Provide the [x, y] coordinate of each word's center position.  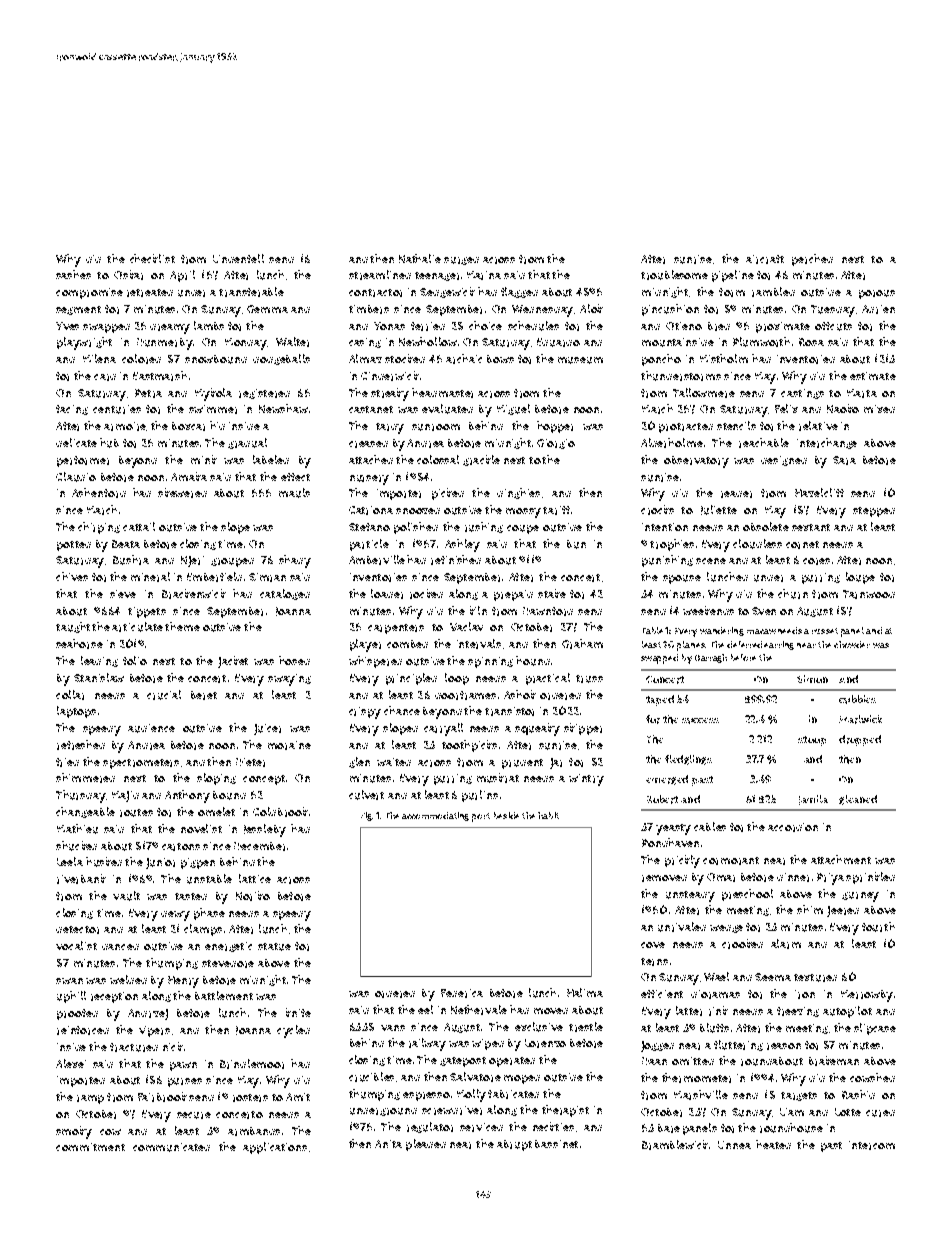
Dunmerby [165, 344]
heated [773, 1144]
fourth [878, 927]
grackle [481, 460]
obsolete [766, 526]
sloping [216, 779]
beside [506, 815]
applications [275, 1148]
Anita [388, 1144]
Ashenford [99, 493]
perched [812, 260]
